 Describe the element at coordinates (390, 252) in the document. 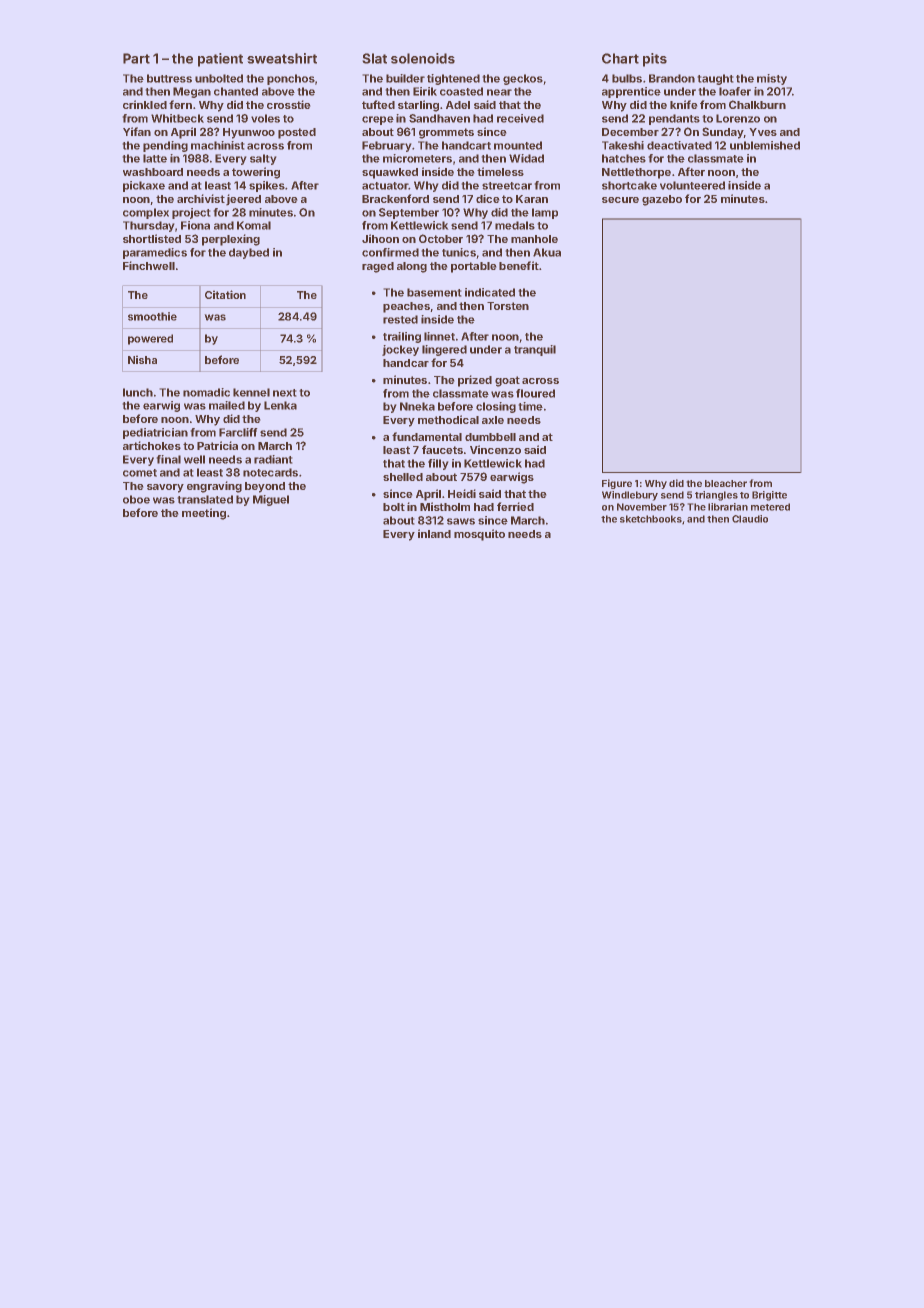

I see `confirmed` at that location.
